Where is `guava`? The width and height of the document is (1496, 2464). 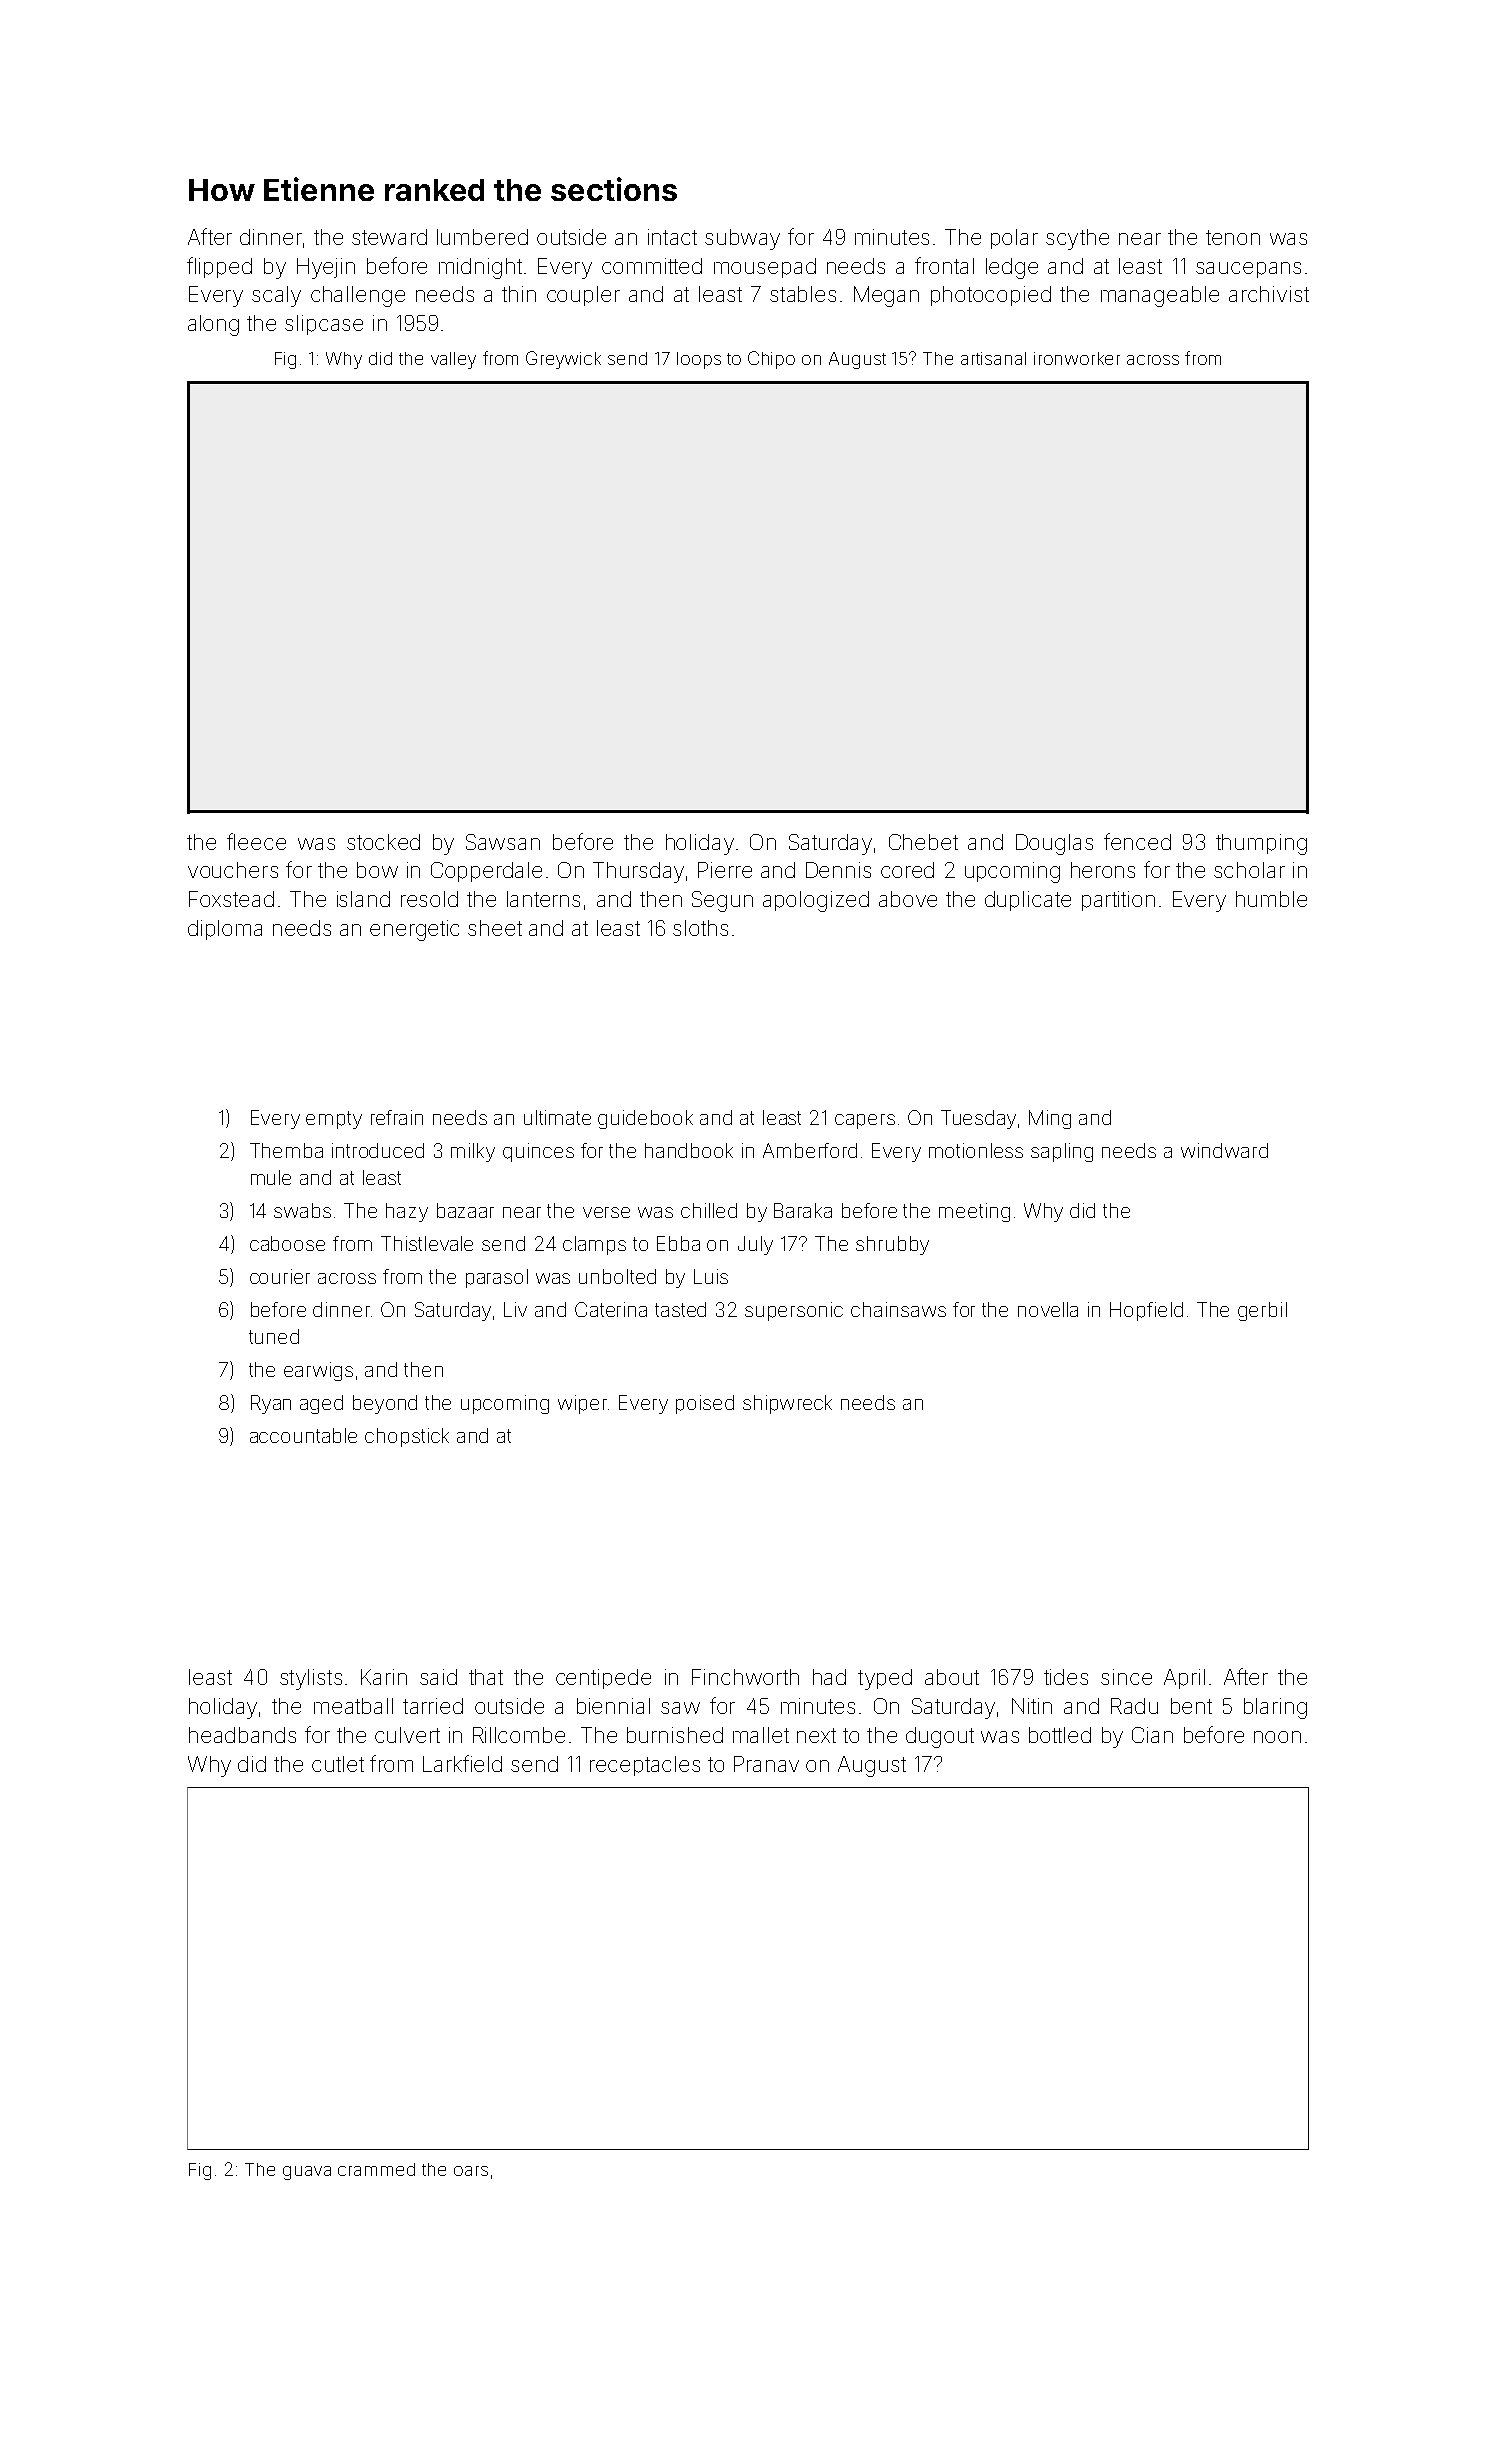
guava is located at coordinates (307, 2173).
